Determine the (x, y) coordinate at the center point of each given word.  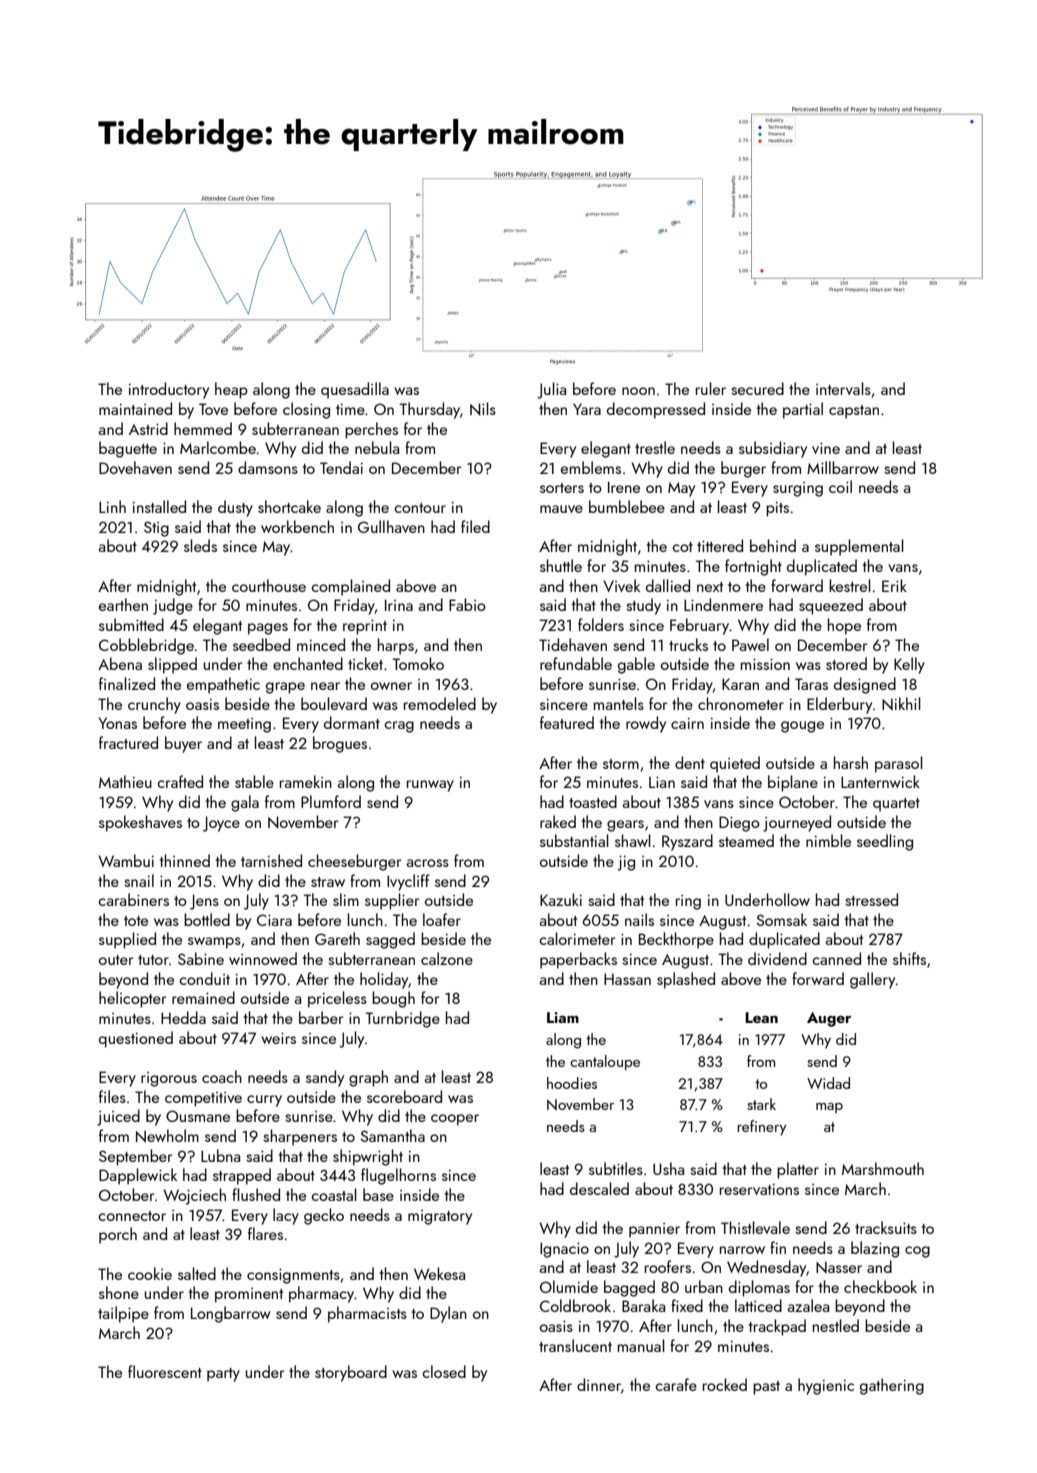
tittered (720, 545)
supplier (392, 901)
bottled (207, 919)
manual (641, 1345)
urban (704, 1286)
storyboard (351, 1373)
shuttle (561, 565)
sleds (200, 545)
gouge (802, 727)
